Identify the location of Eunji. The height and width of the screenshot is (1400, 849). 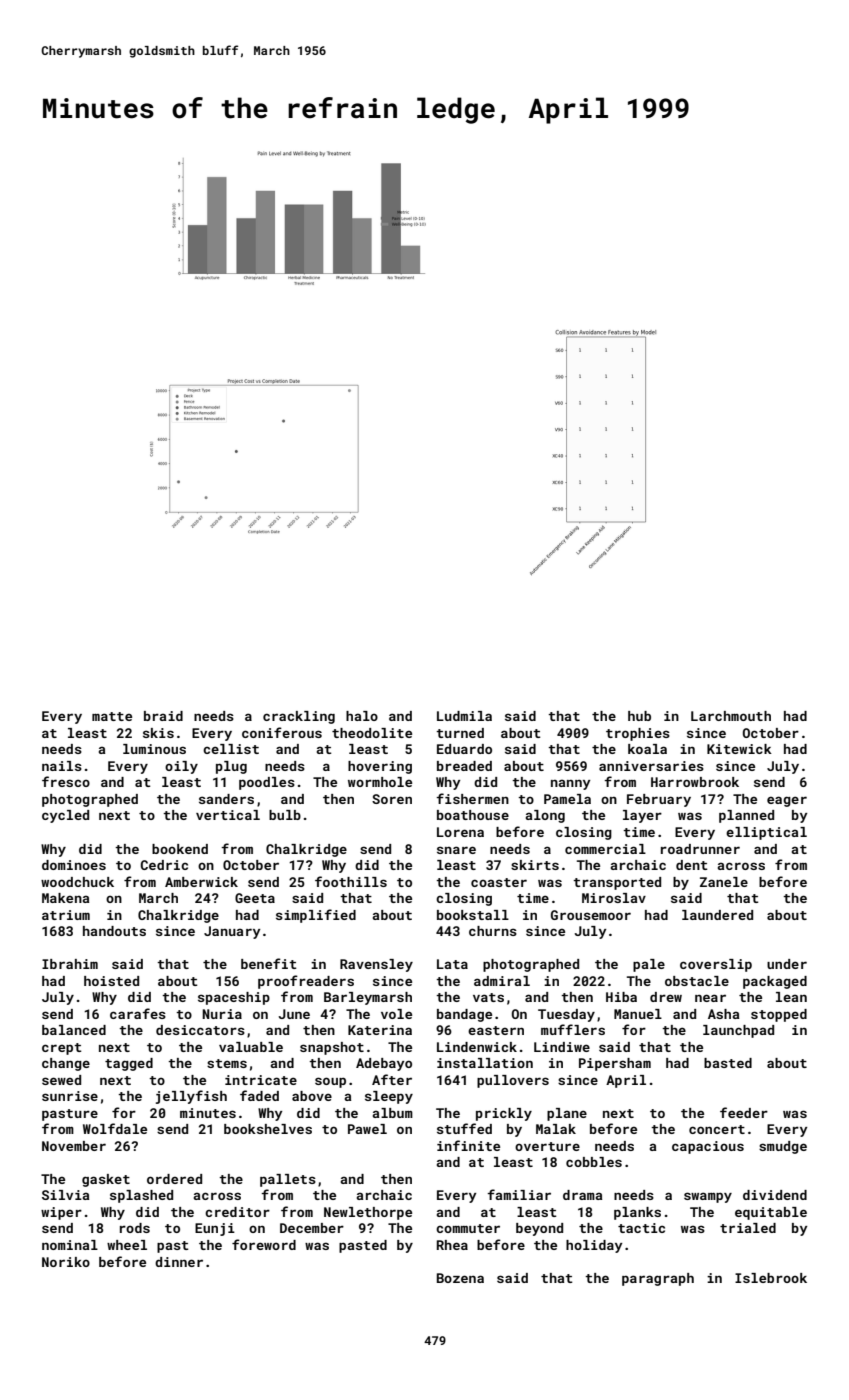
(215, 1229).
